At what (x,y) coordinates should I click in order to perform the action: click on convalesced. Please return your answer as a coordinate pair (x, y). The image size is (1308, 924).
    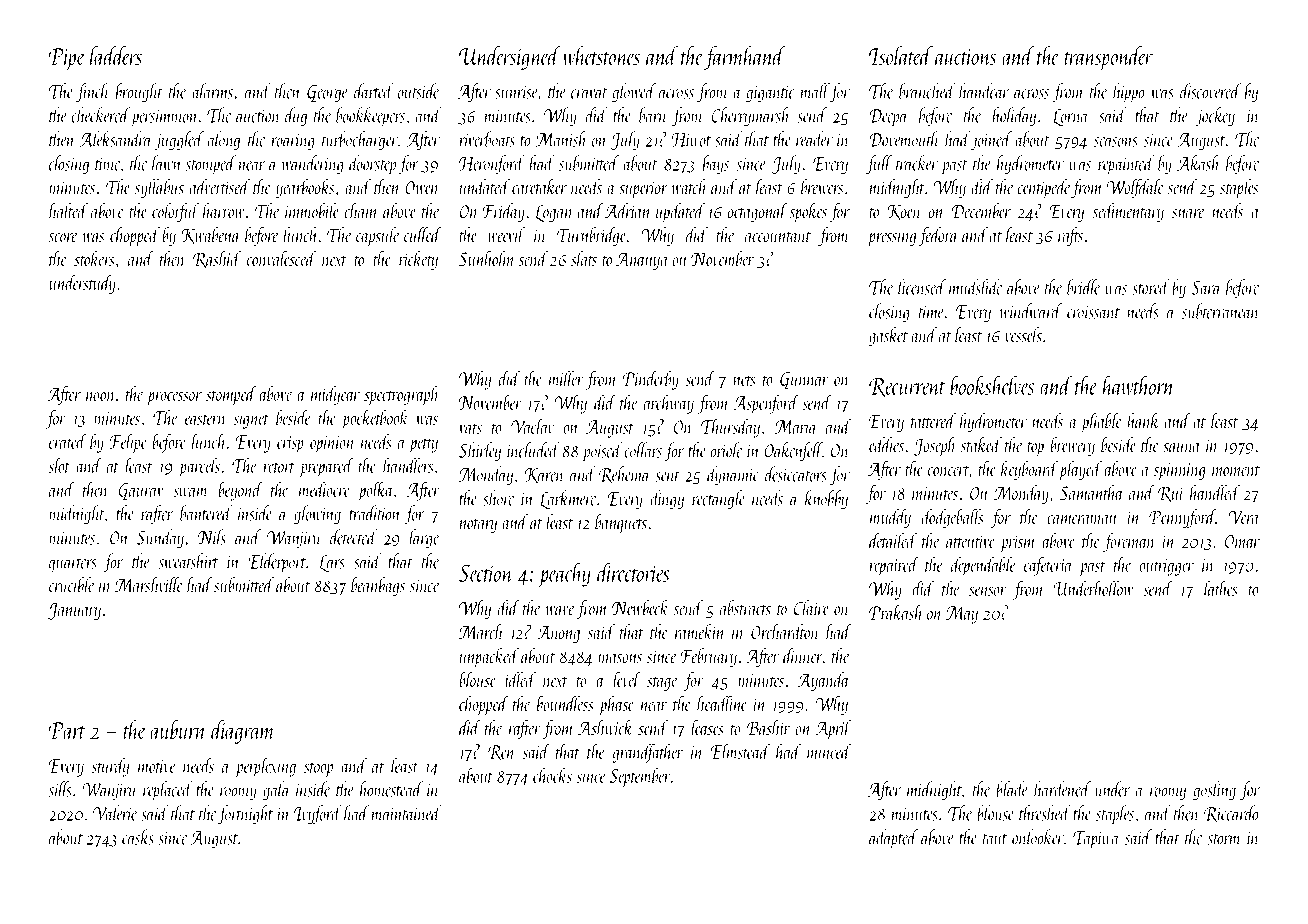
    Looking at the image, I should click on (281, 258).
